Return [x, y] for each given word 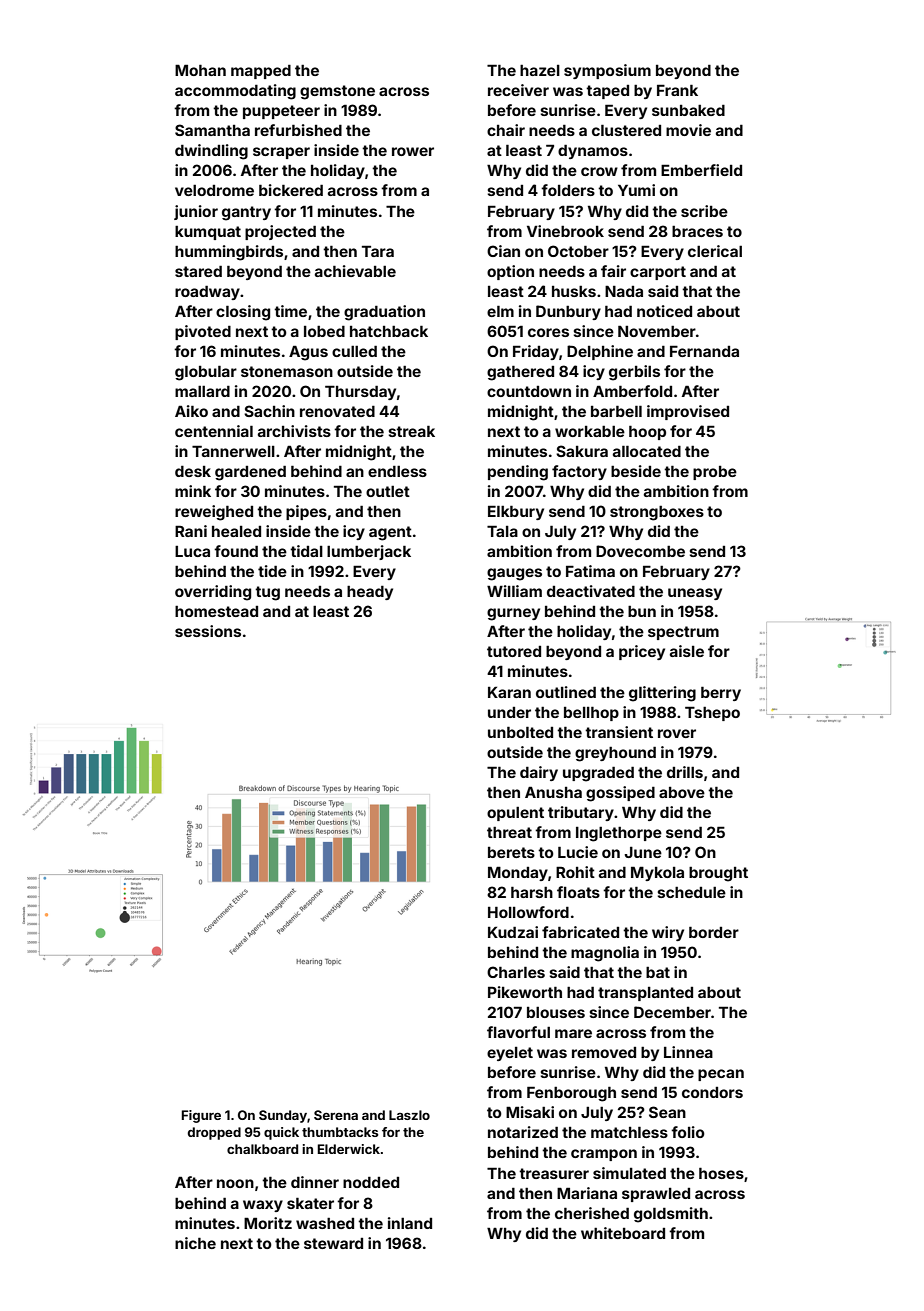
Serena [336, 1115]
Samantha [212, 130]
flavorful [518, 1032]
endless [397, 471]
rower [413, 151]
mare [573, 1033]
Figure [201, 1116]
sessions [208, 631]
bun [642, 611]
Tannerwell [233, 451]
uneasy [695, 594]
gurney [513, 614]
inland [410, 1223]
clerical [715, 251]
